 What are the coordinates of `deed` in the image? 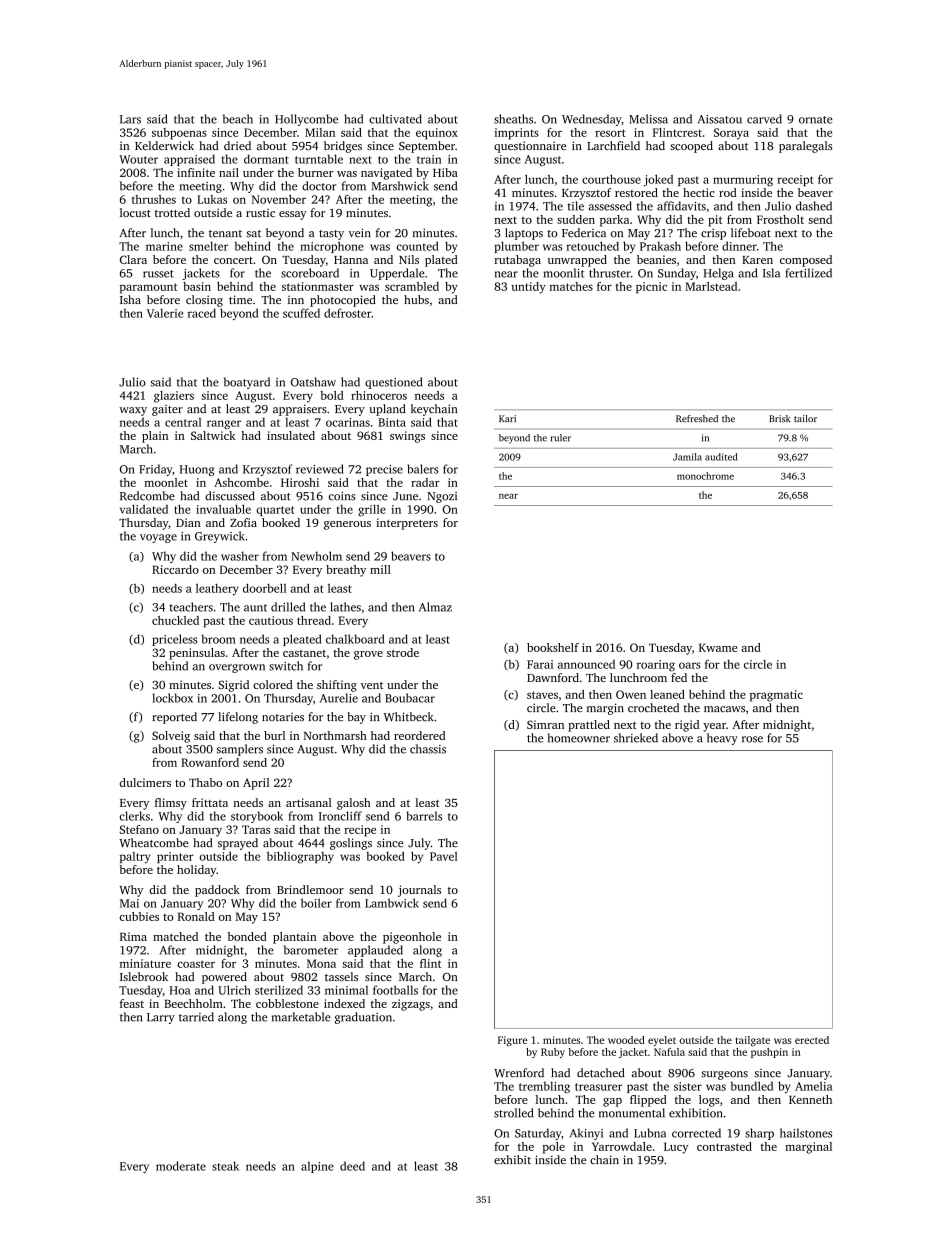 It's located at (352, 1166).
